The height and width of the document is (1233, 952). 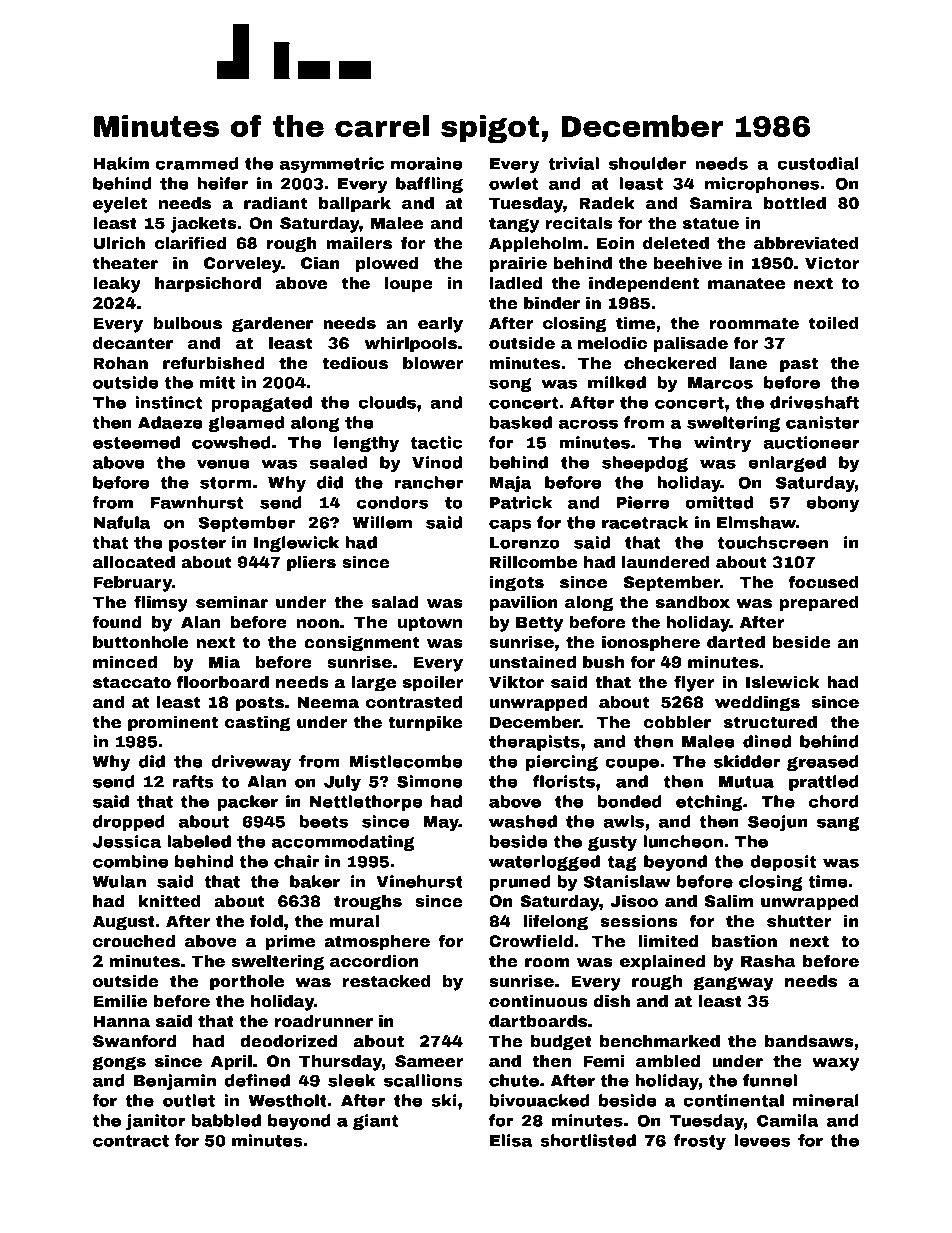 What do you see at coordinates (832, 504) in the document?
I see `ebony` at bounding box center [832, 504].
